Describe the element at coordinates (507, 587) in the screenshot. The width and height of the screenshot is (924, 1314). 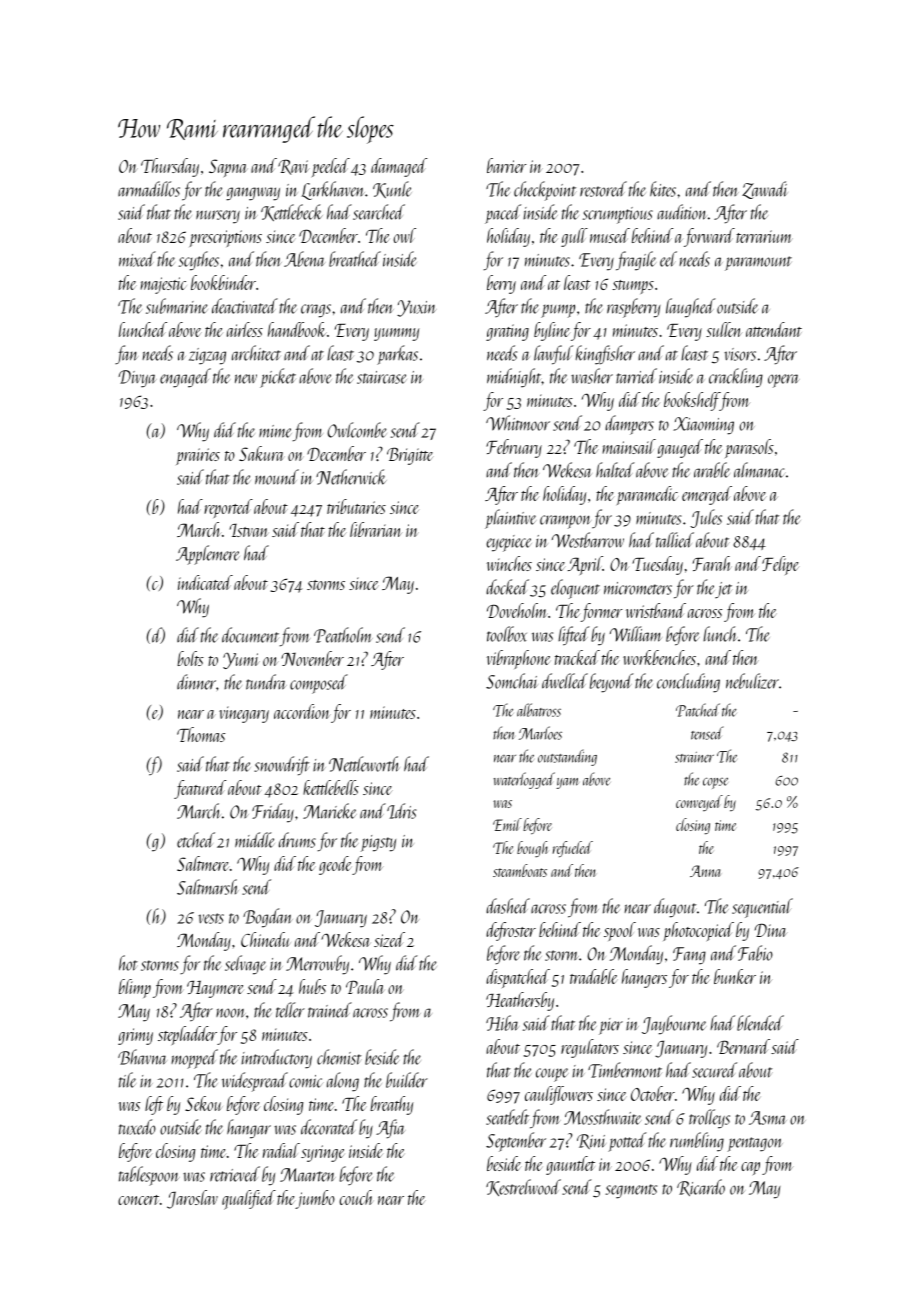
I see `docked` at that location.
